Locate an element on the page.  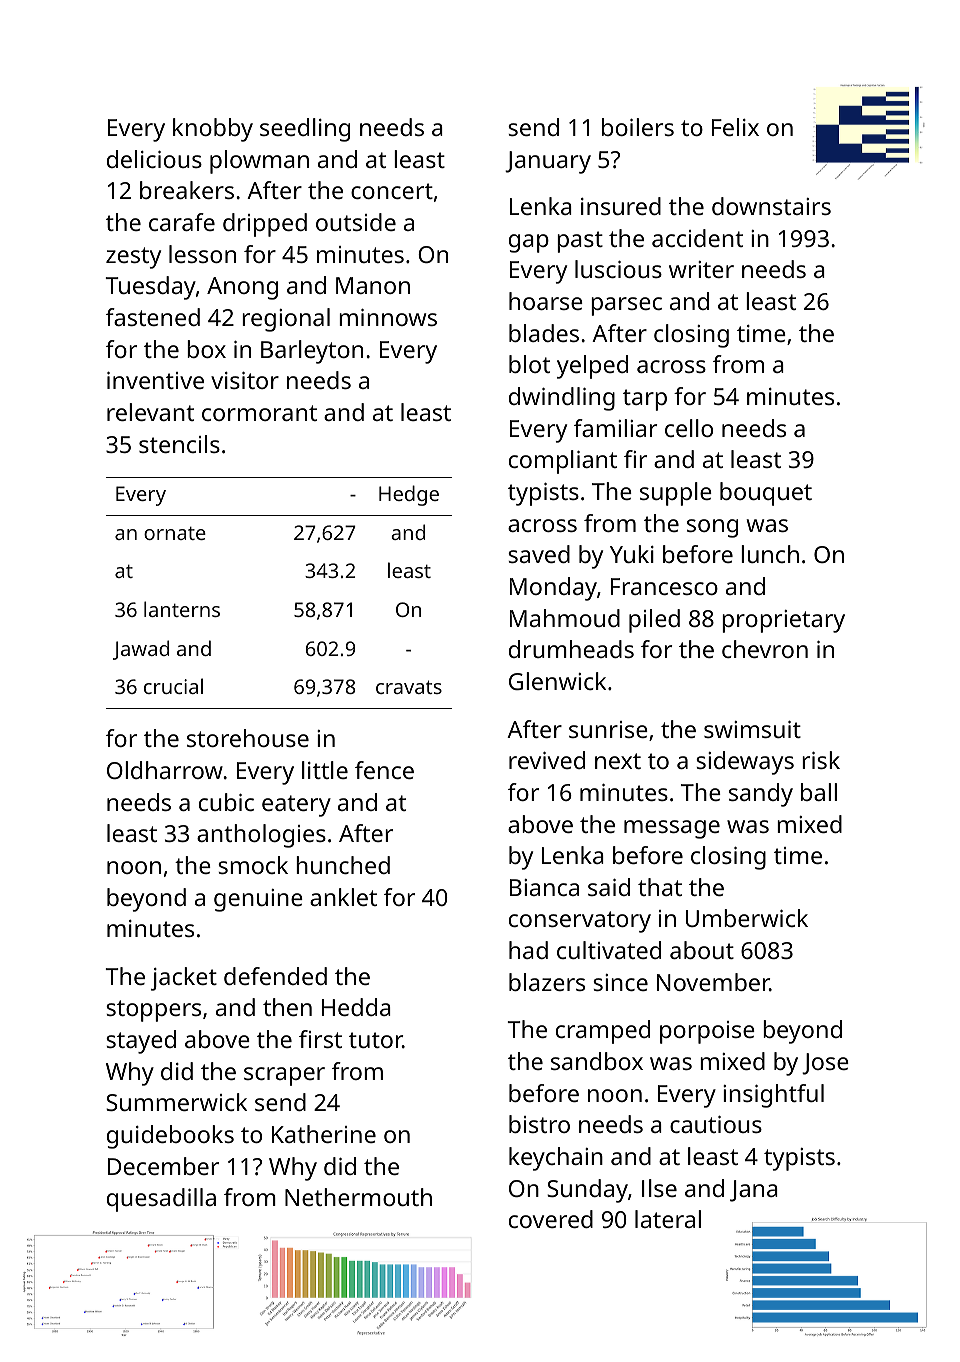
piled is located at coordinates (654, 621).
